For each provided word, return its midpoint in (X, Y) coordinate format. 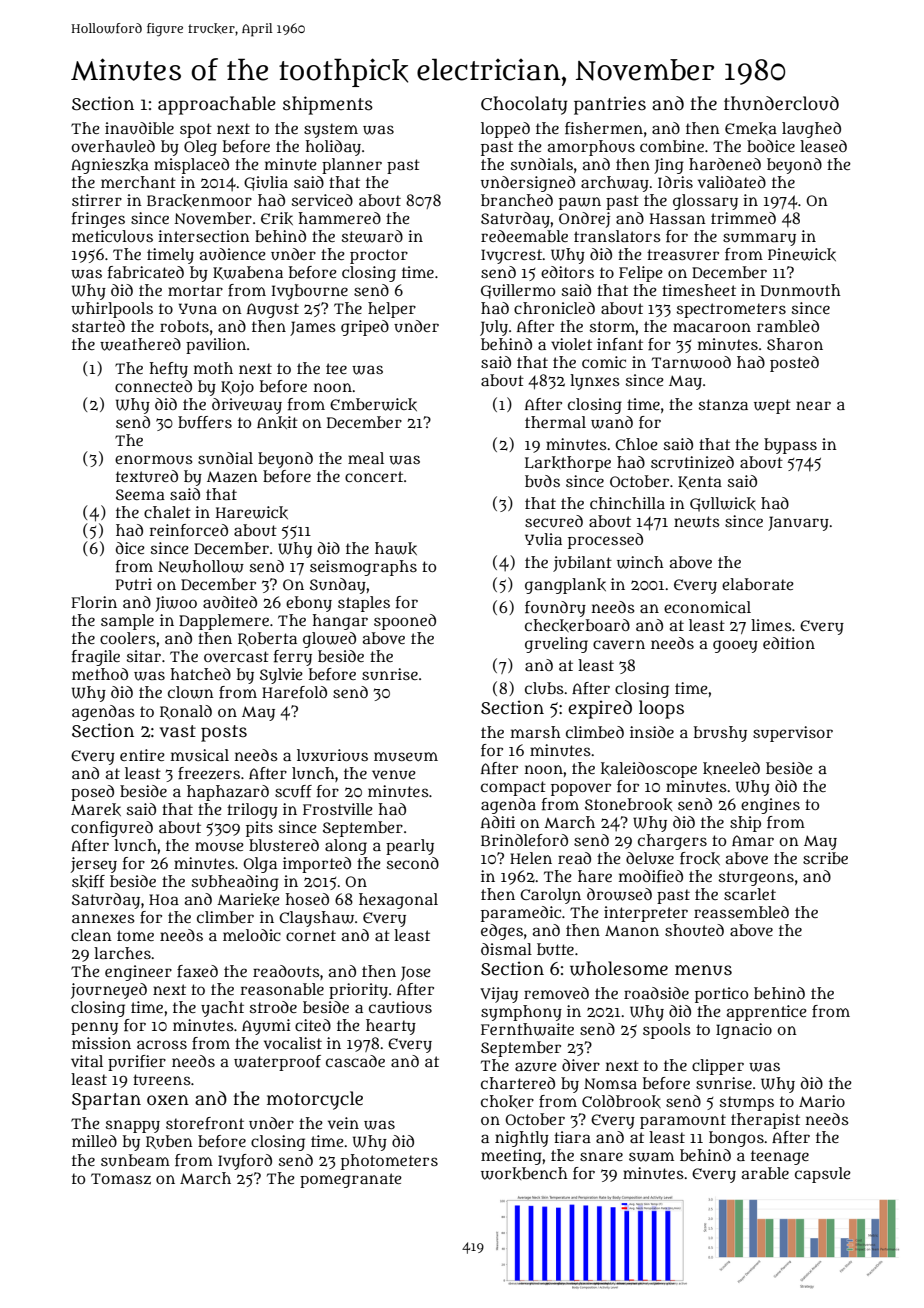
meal (366, 458)
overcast (236, 656)
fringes (98, 220)
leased (823, 146)
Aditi (498, 822)
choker (507, 1101)
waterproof (277, 1063)
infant (620, 344)
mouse (219, 847)
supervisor (793, 734)
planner (352, 166)
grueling (556, 645)
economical (707, 607)
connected (153, 386)
